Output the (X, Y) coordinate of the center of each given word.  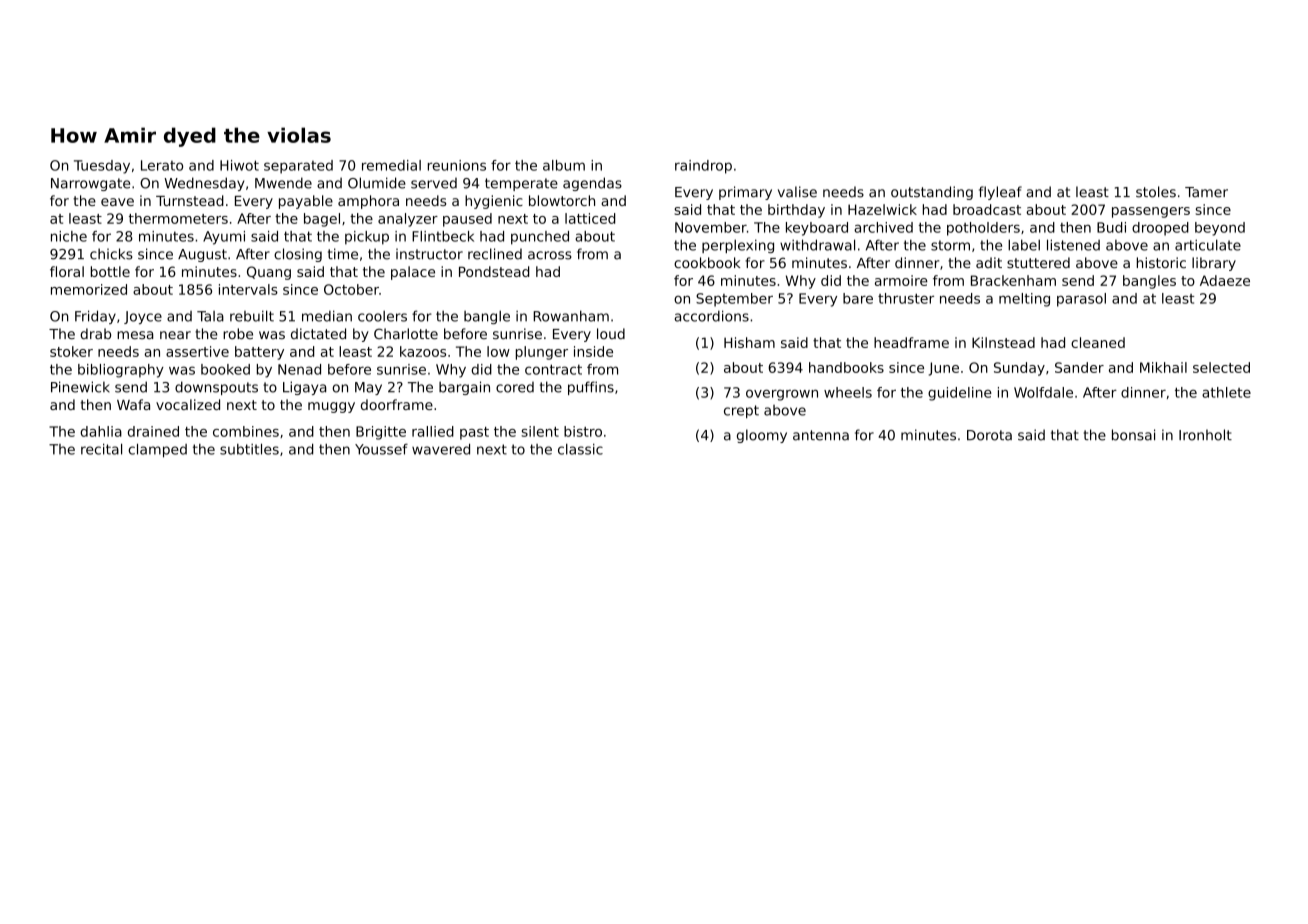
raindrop (703, 167)
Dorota (989, 435)
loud (611, 333)
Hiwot (239, 165)
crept (741, 411)
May (368, 388)
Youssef (381, 449)
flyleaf (1000, 193)
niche (69, 236)
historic (1161, 262)
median (327, 316)
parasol (1081, 300)
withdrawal (817, 245)
